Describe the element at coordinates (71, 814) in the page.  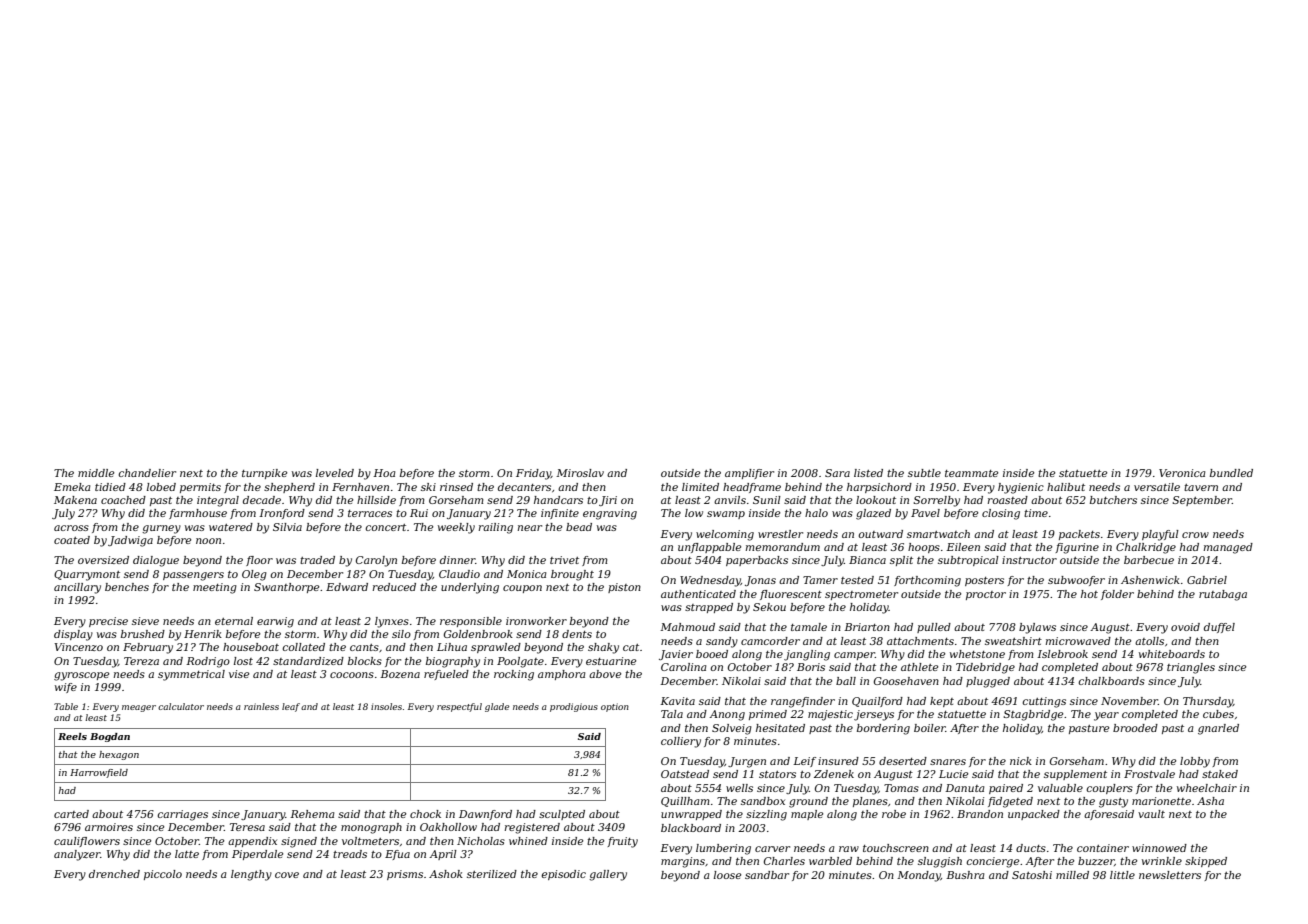
I see `carted` at that location.
